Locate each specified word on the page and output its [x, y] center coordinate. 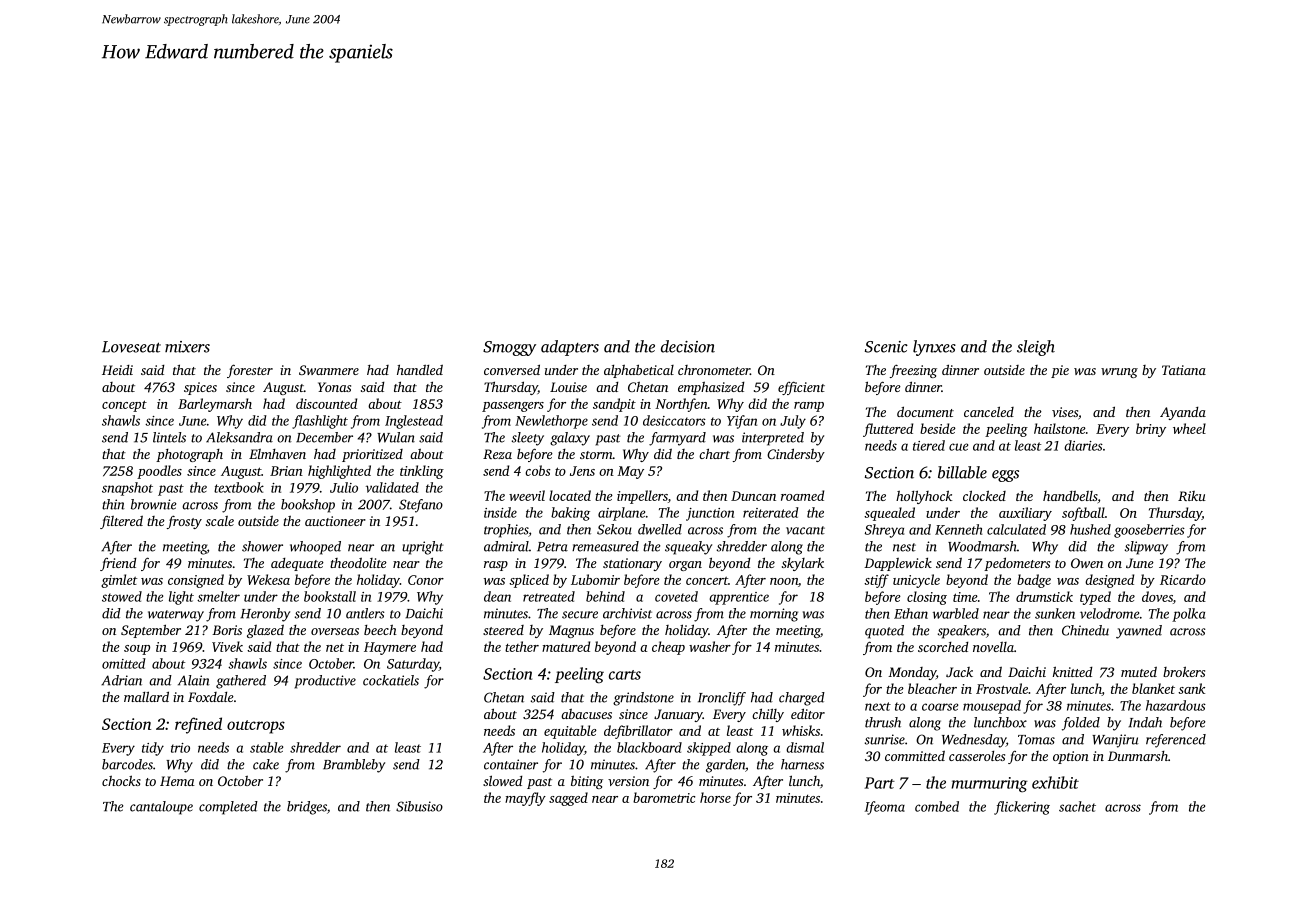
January [678, 715]
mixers [187, 347]
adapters [570, 348]
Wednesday [974, 741]
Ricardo [1183, 579]
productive [325, 682]
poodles [159, 472]
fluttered [888, 430]
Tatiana [1184, 370]
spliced [529, 581]
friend [118, 564]
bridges [307, 808]
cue [958, 447]
